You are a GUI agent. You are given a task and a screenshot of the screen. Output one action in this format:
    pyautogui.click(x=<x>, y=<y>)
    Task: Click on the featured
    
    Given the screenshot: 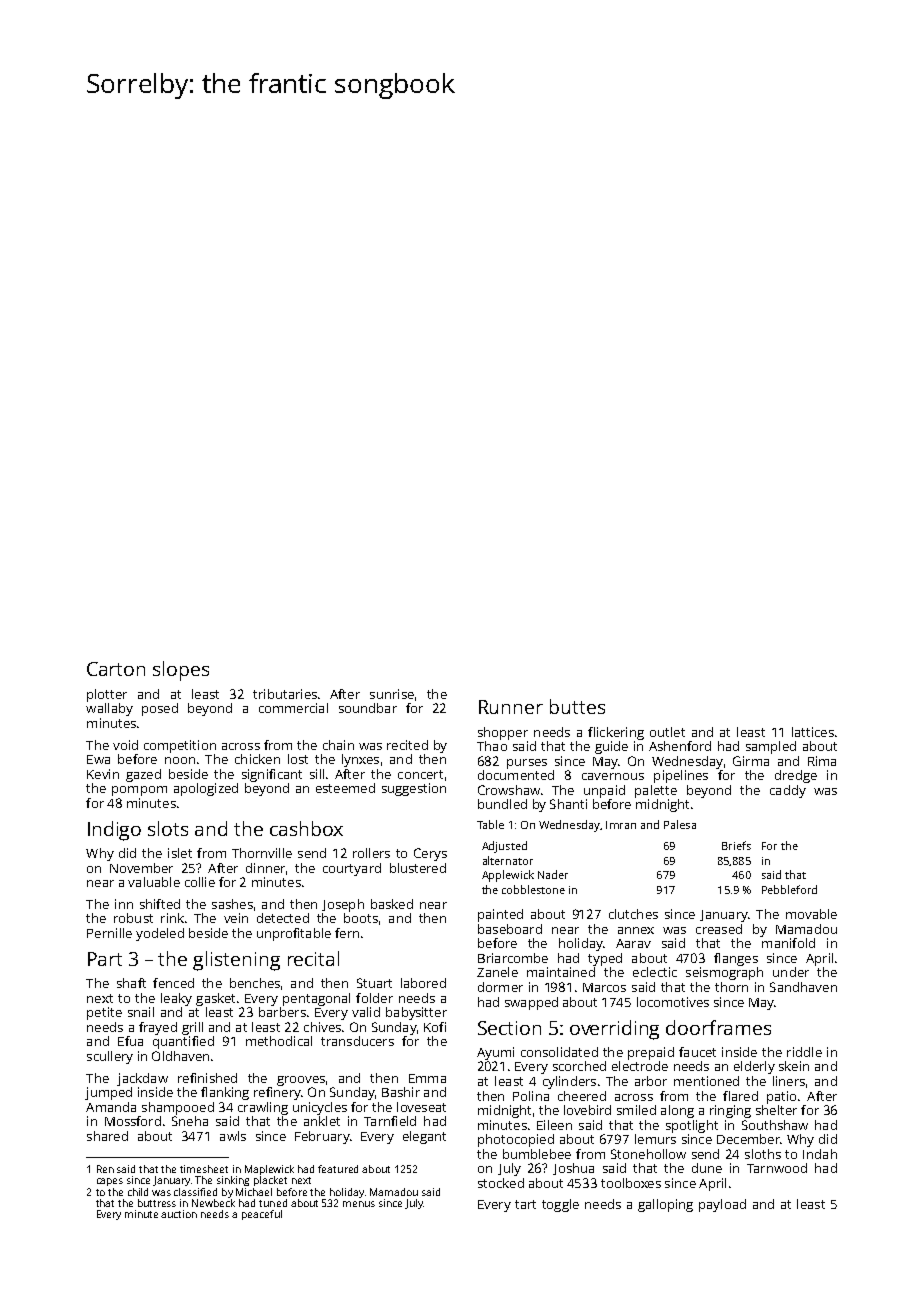 What is the action you would take?
    pyautogui.click(x=338, y=1169)
